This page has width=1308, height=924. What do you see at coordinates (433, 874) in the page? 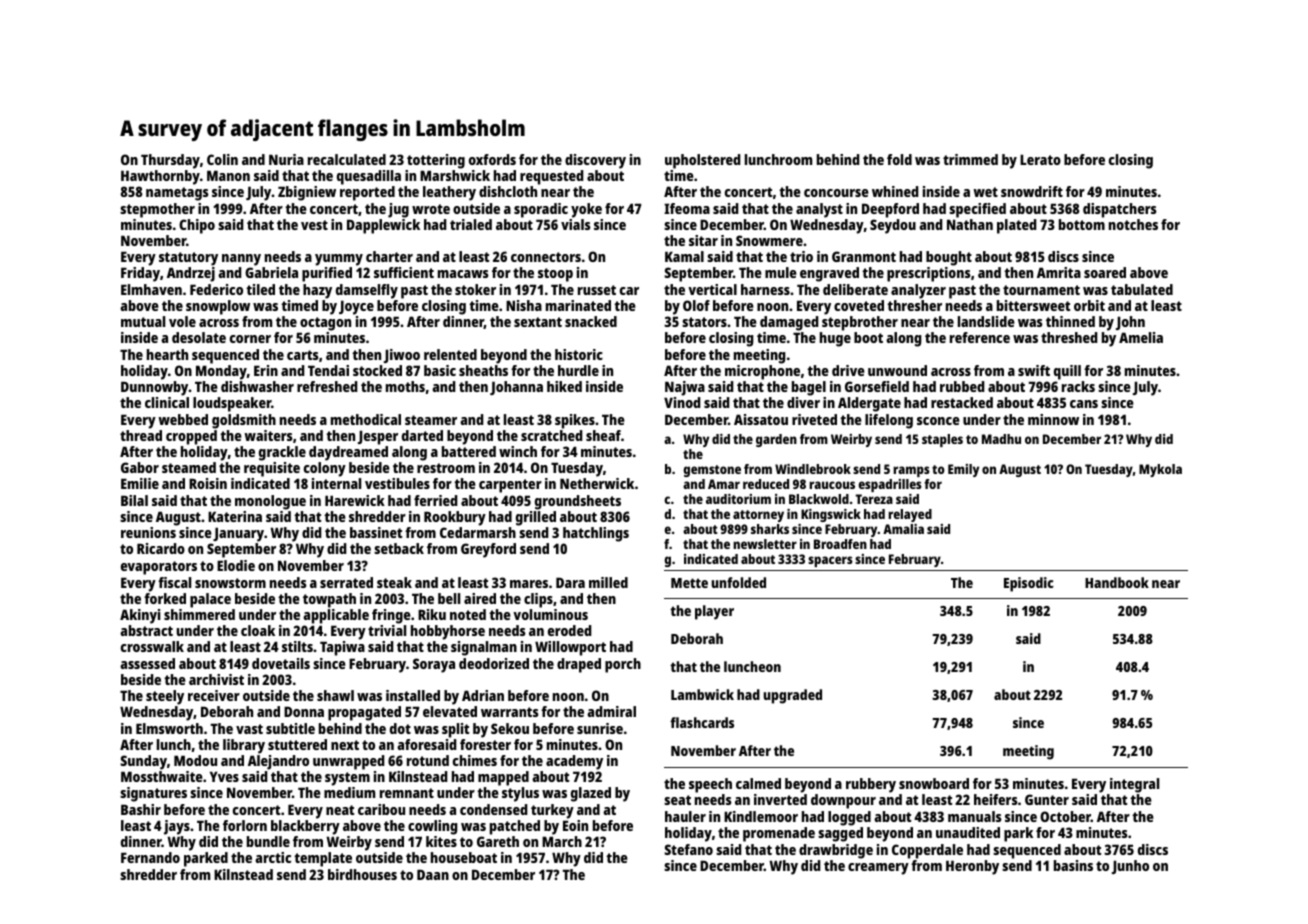
I see `Daan` at bounding box center [433, 874].
